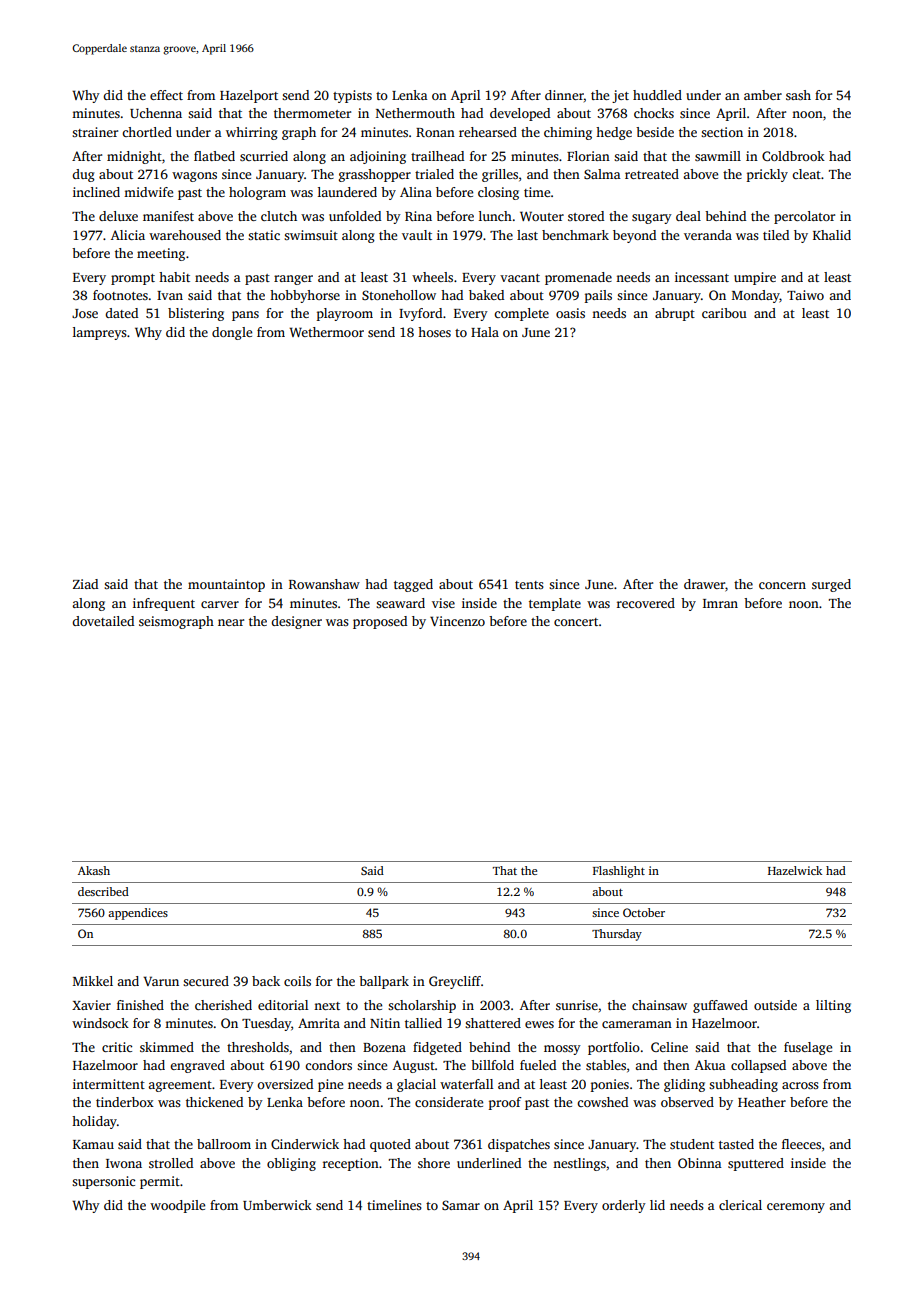 This screenshot has width=924, height=1308. Describe the element at coordinates (355, 216) in the screenshot. I see `unfolded` at that location.
